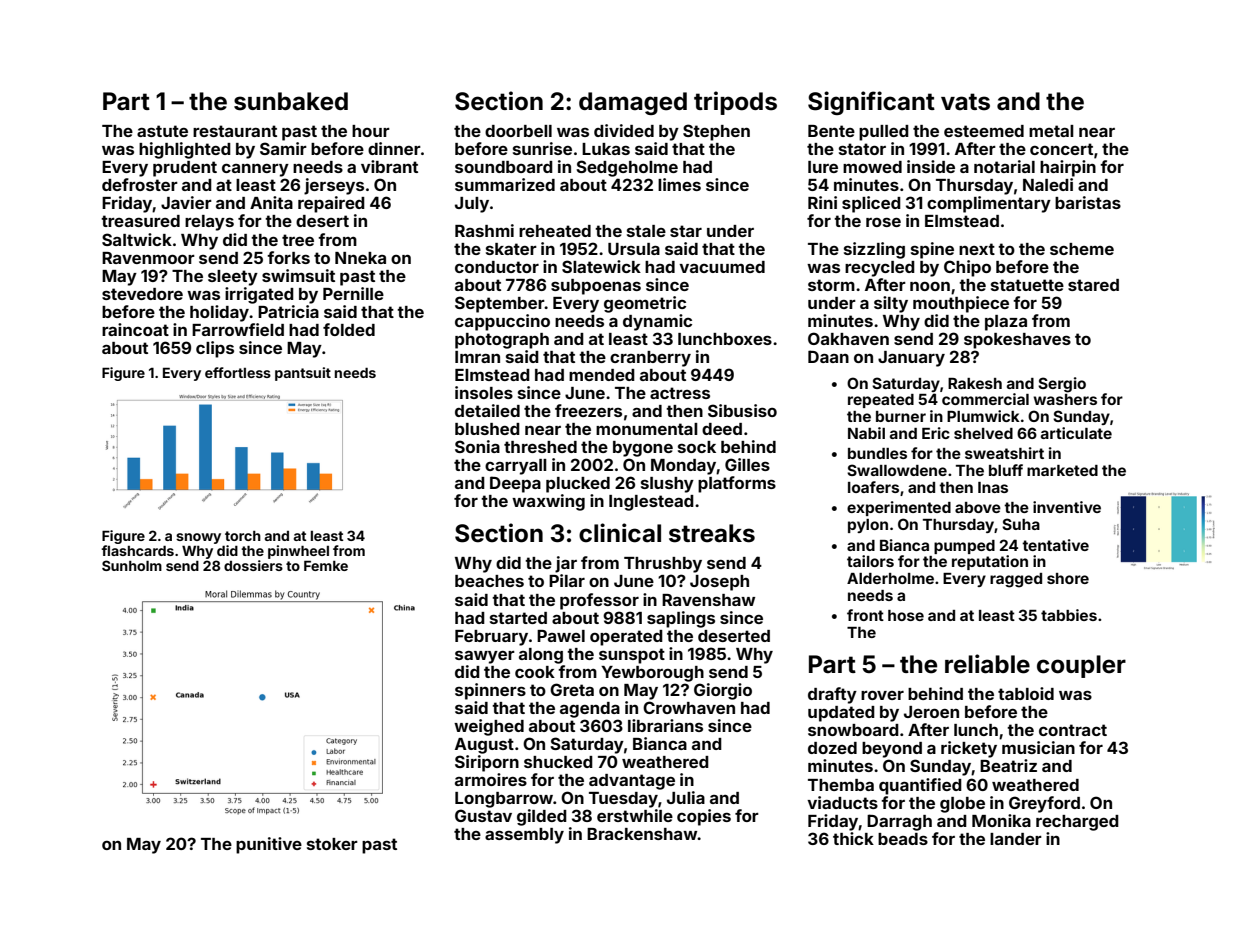 This screenshot has height=952, width=1233. I want to click on tabbies, so click(1069, 615).
